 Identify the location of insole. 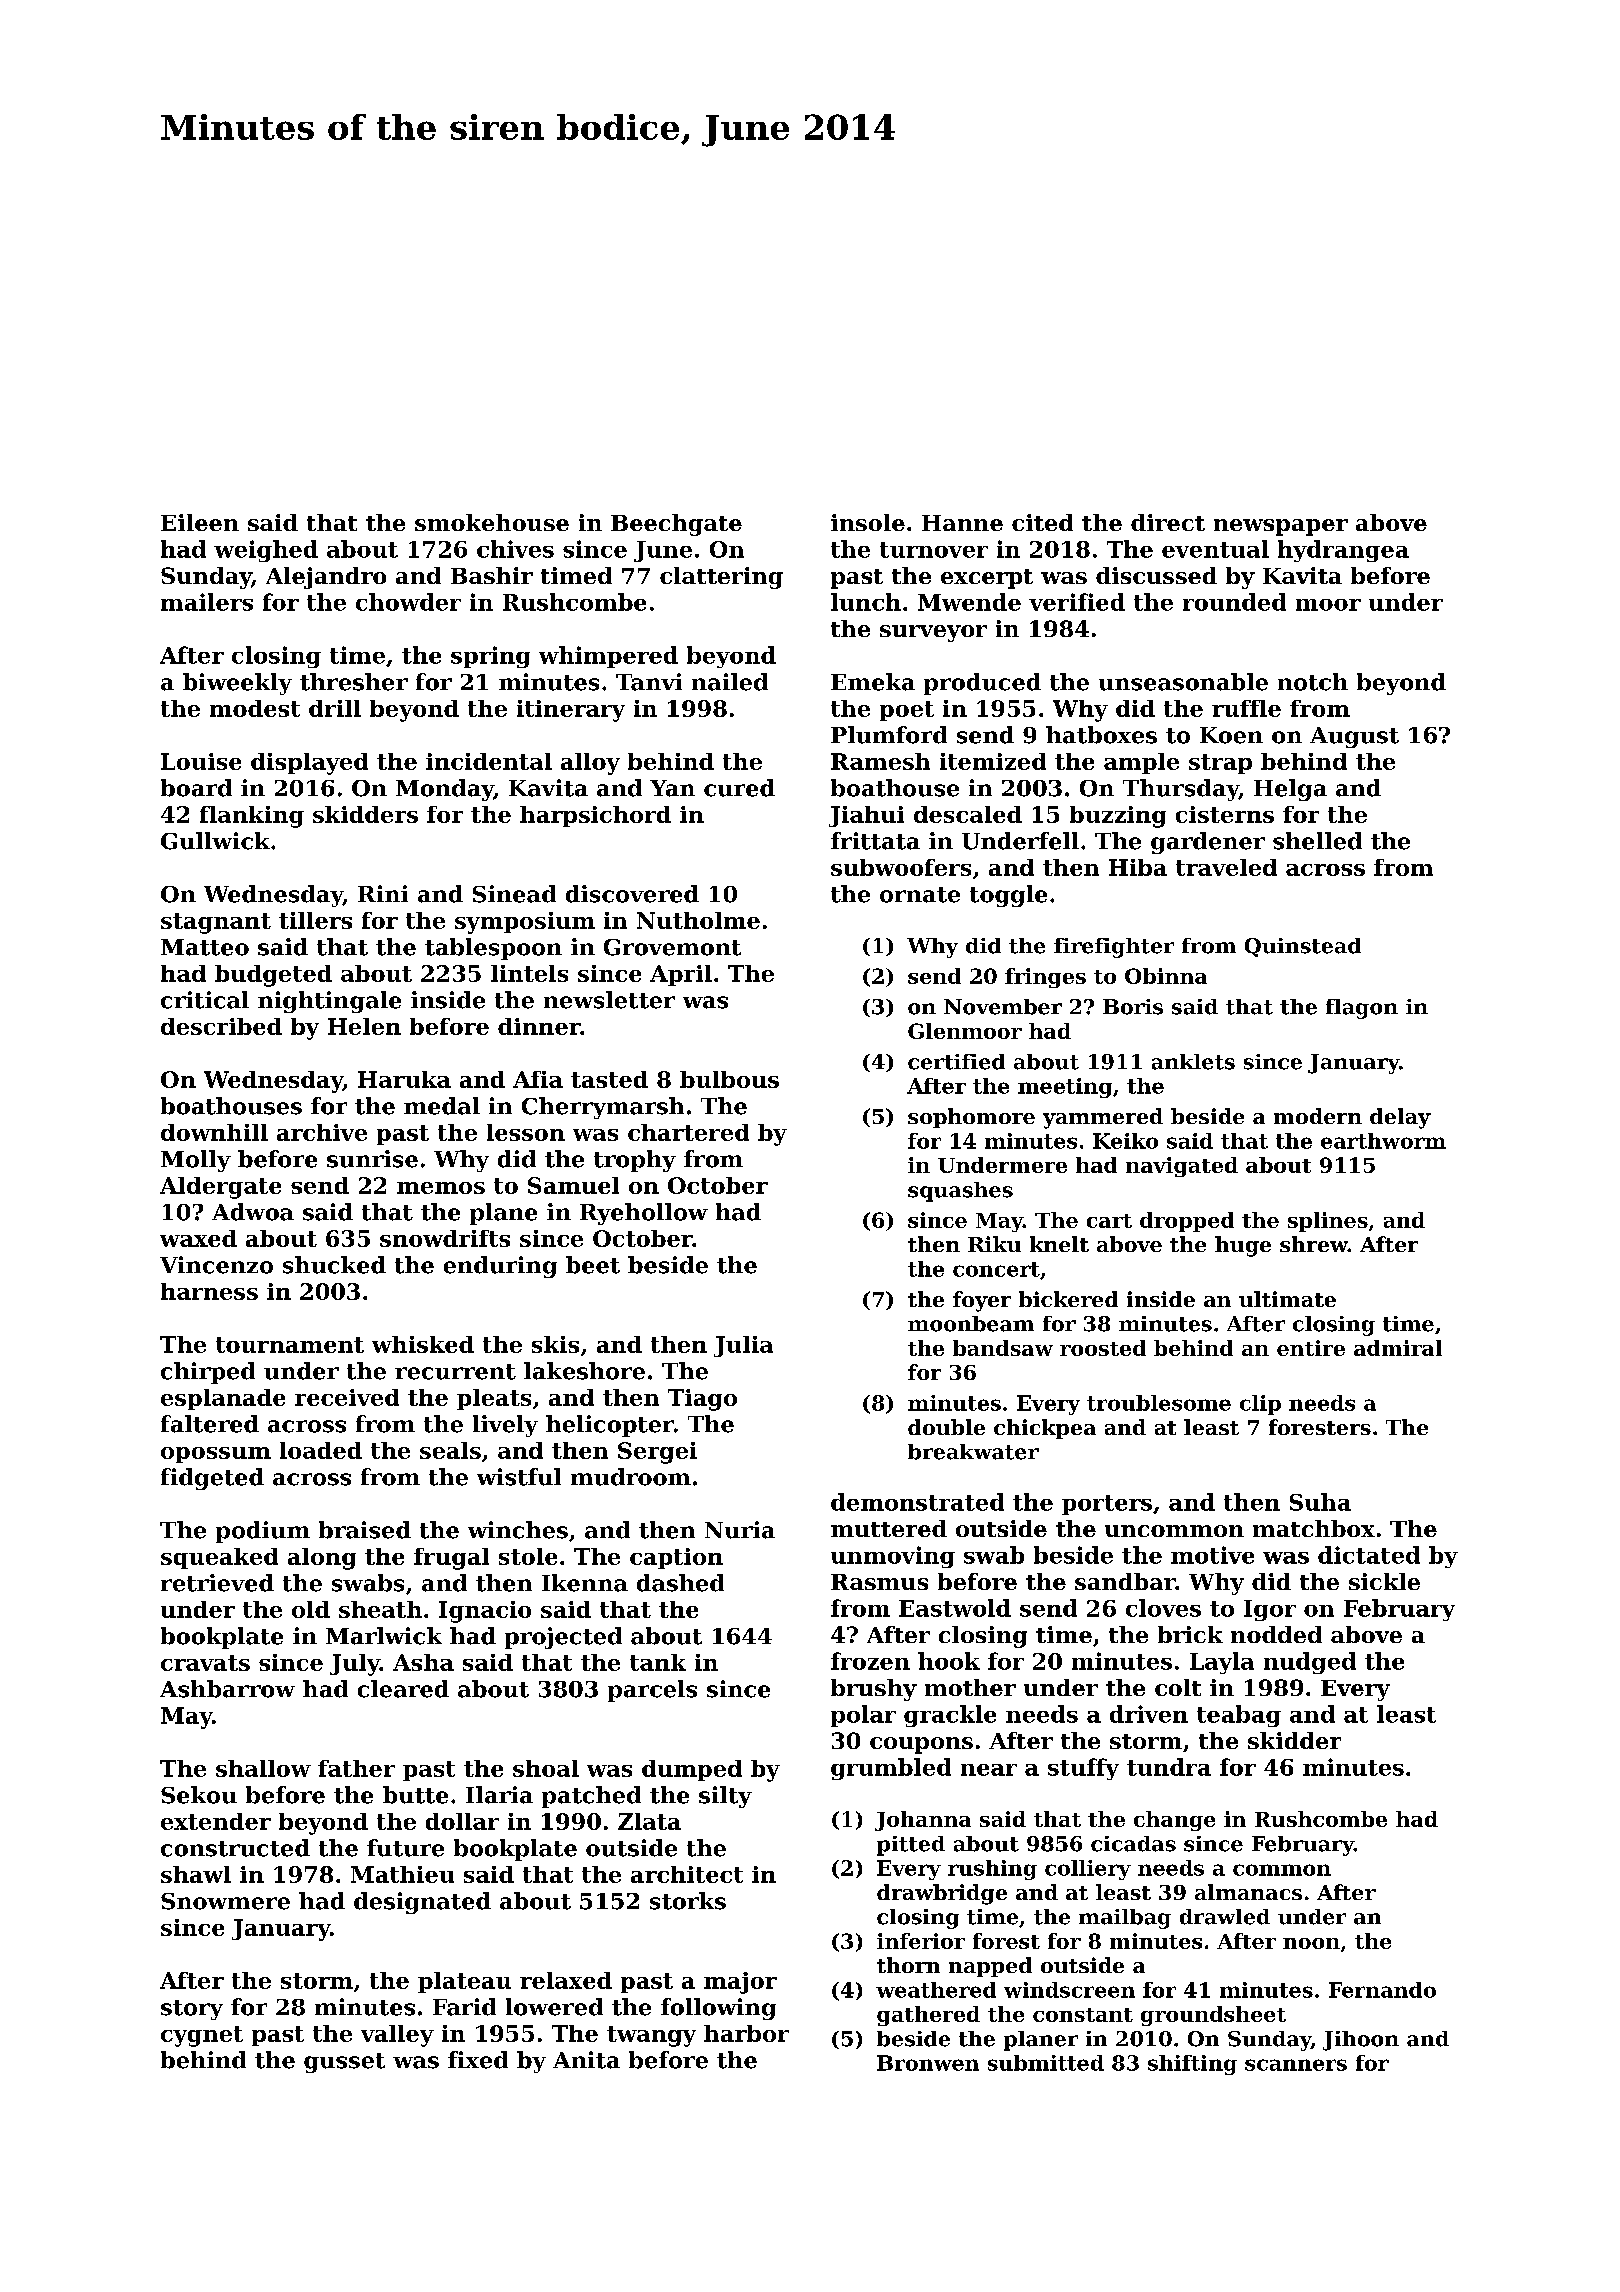
(868, 522).
